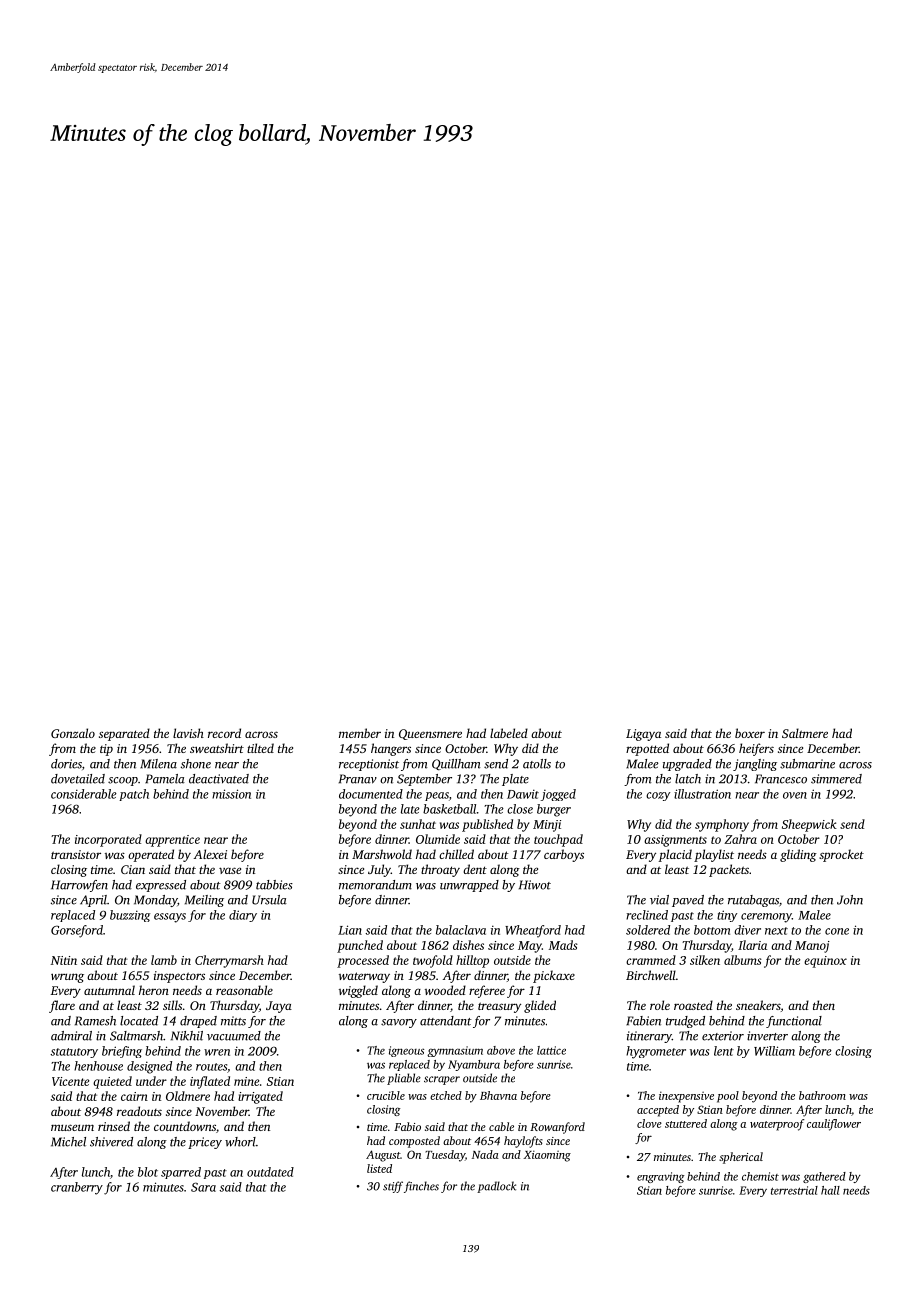 The width and height of the screenshot is (924, 1308). What do you see at coordinates (364, 977) in the screenshot?
I see `waterway` at bounding box center [364, 977].
